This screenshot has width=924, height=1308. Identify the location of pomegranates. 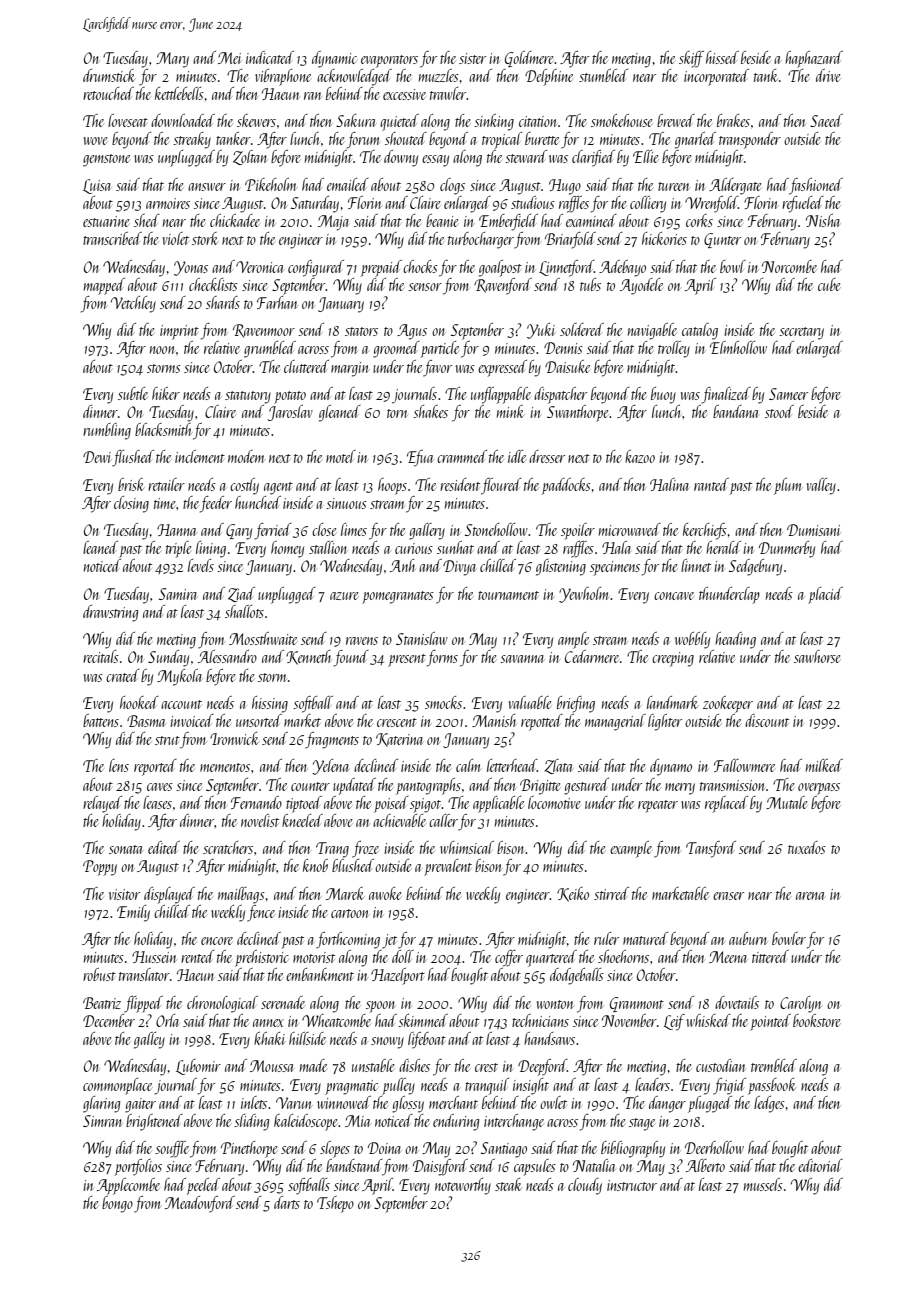
(398, 597).
